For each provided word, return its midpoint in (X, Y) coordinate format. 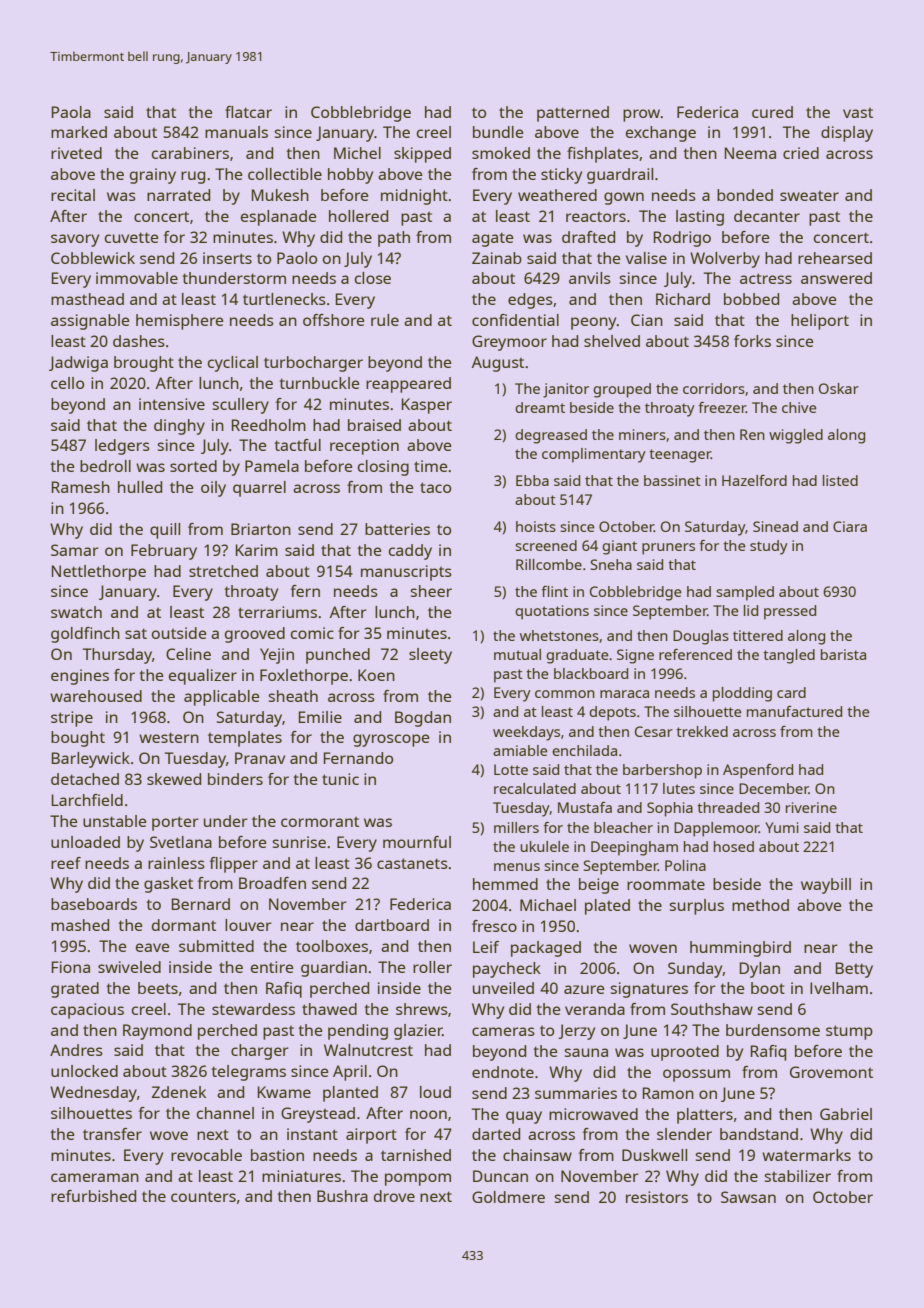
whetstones (559, 635)
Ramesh (81, 487)
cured (772, 112)
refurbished (93, 1196)
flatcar (248, 112)
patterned (573, 114)
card (791, 692)
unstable (115, 821)
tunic (340, 779)
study (769, 547)
